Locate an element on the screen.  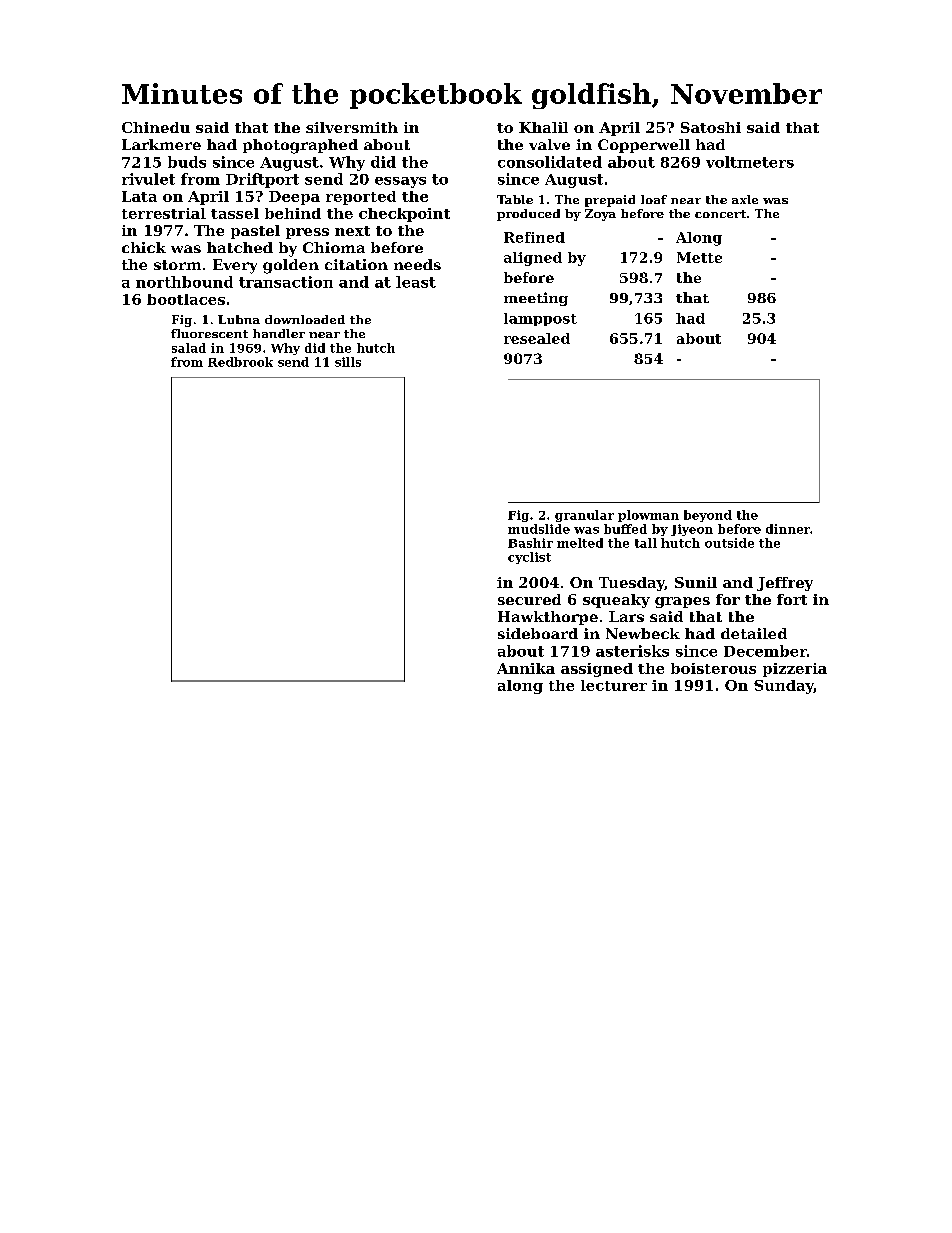
bootlaces is located at coordinates (186, 299).
